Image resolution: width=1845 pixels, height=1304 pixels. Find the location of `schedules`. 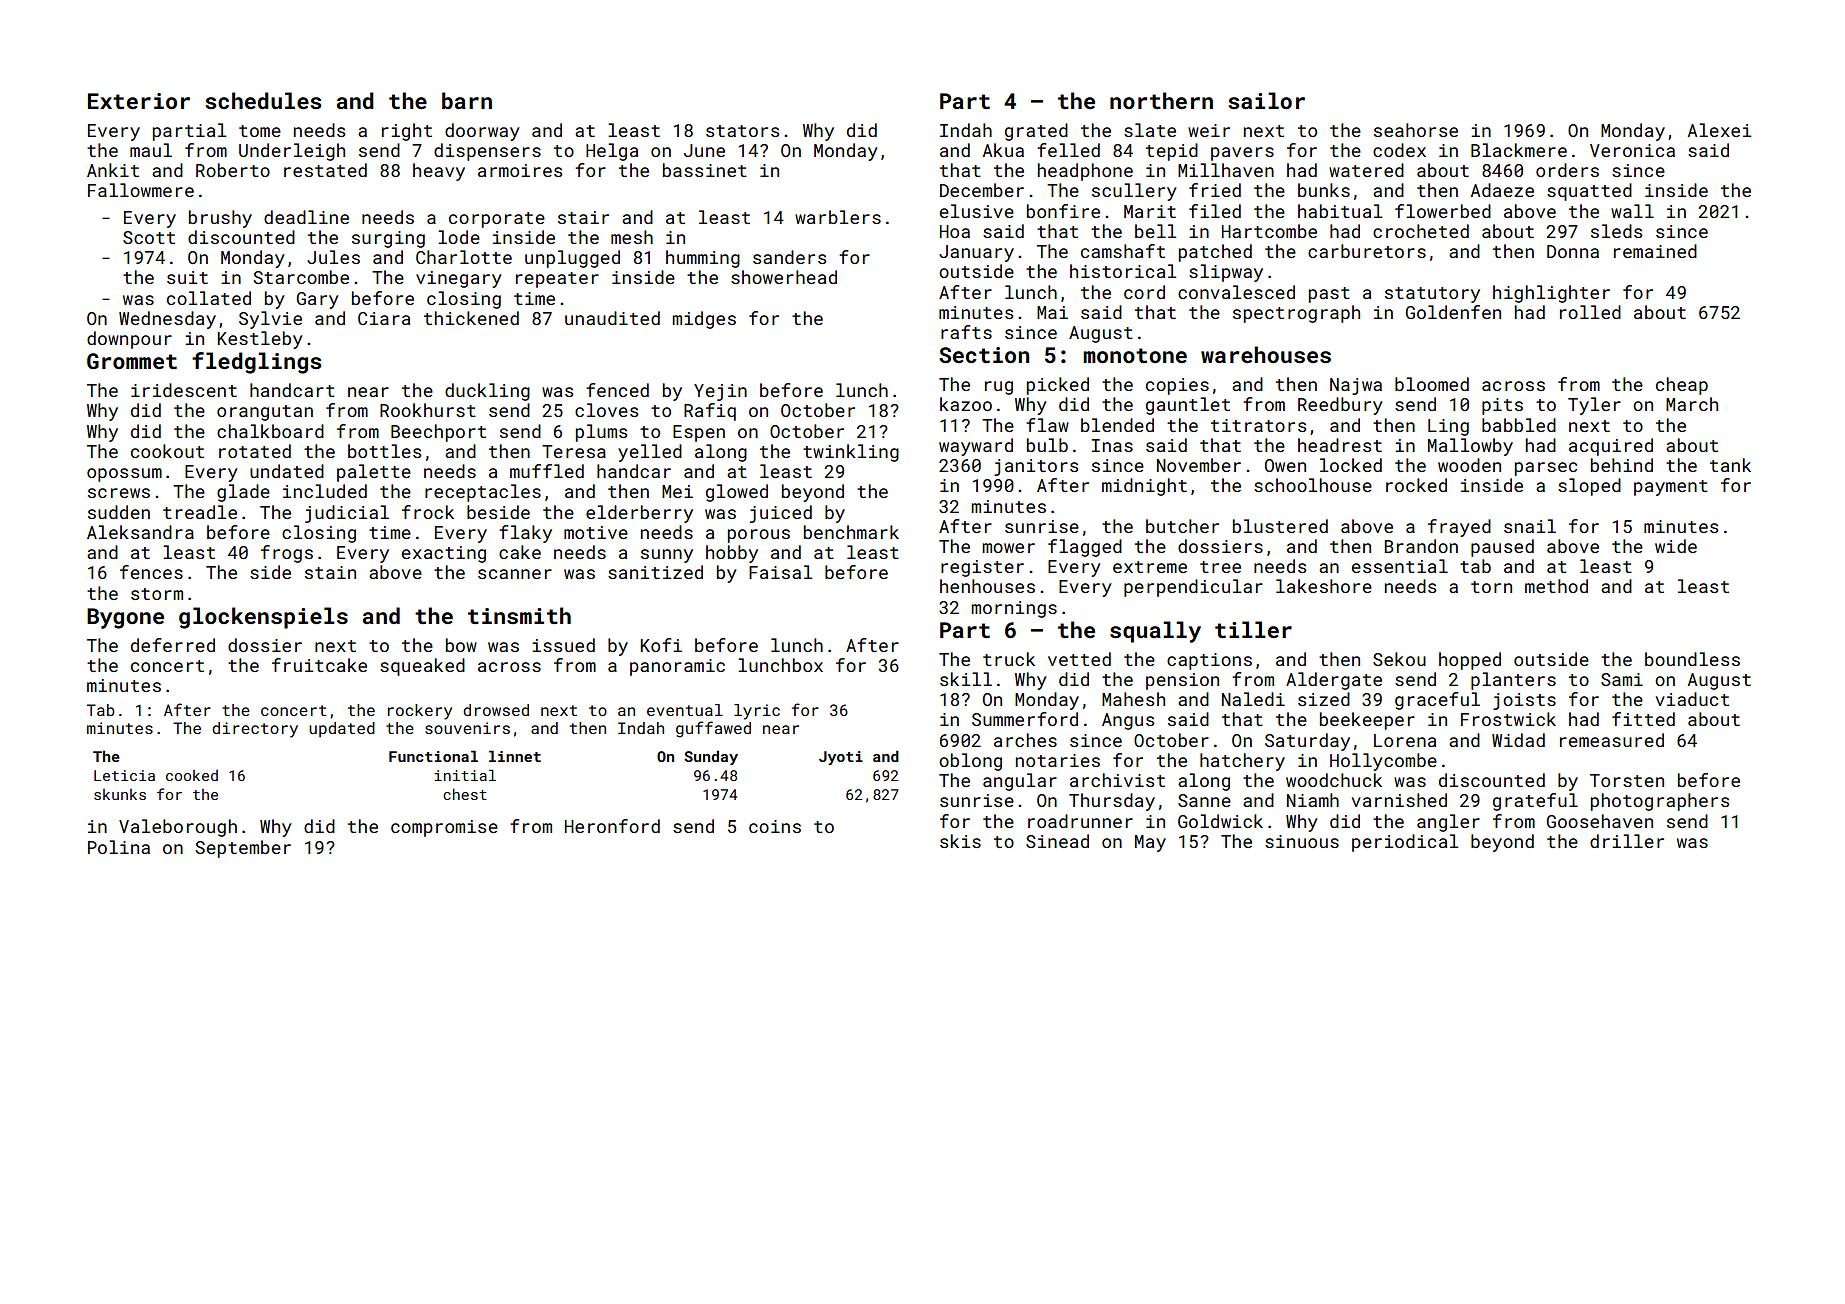

schedules is located at coordinates (263, 100).
